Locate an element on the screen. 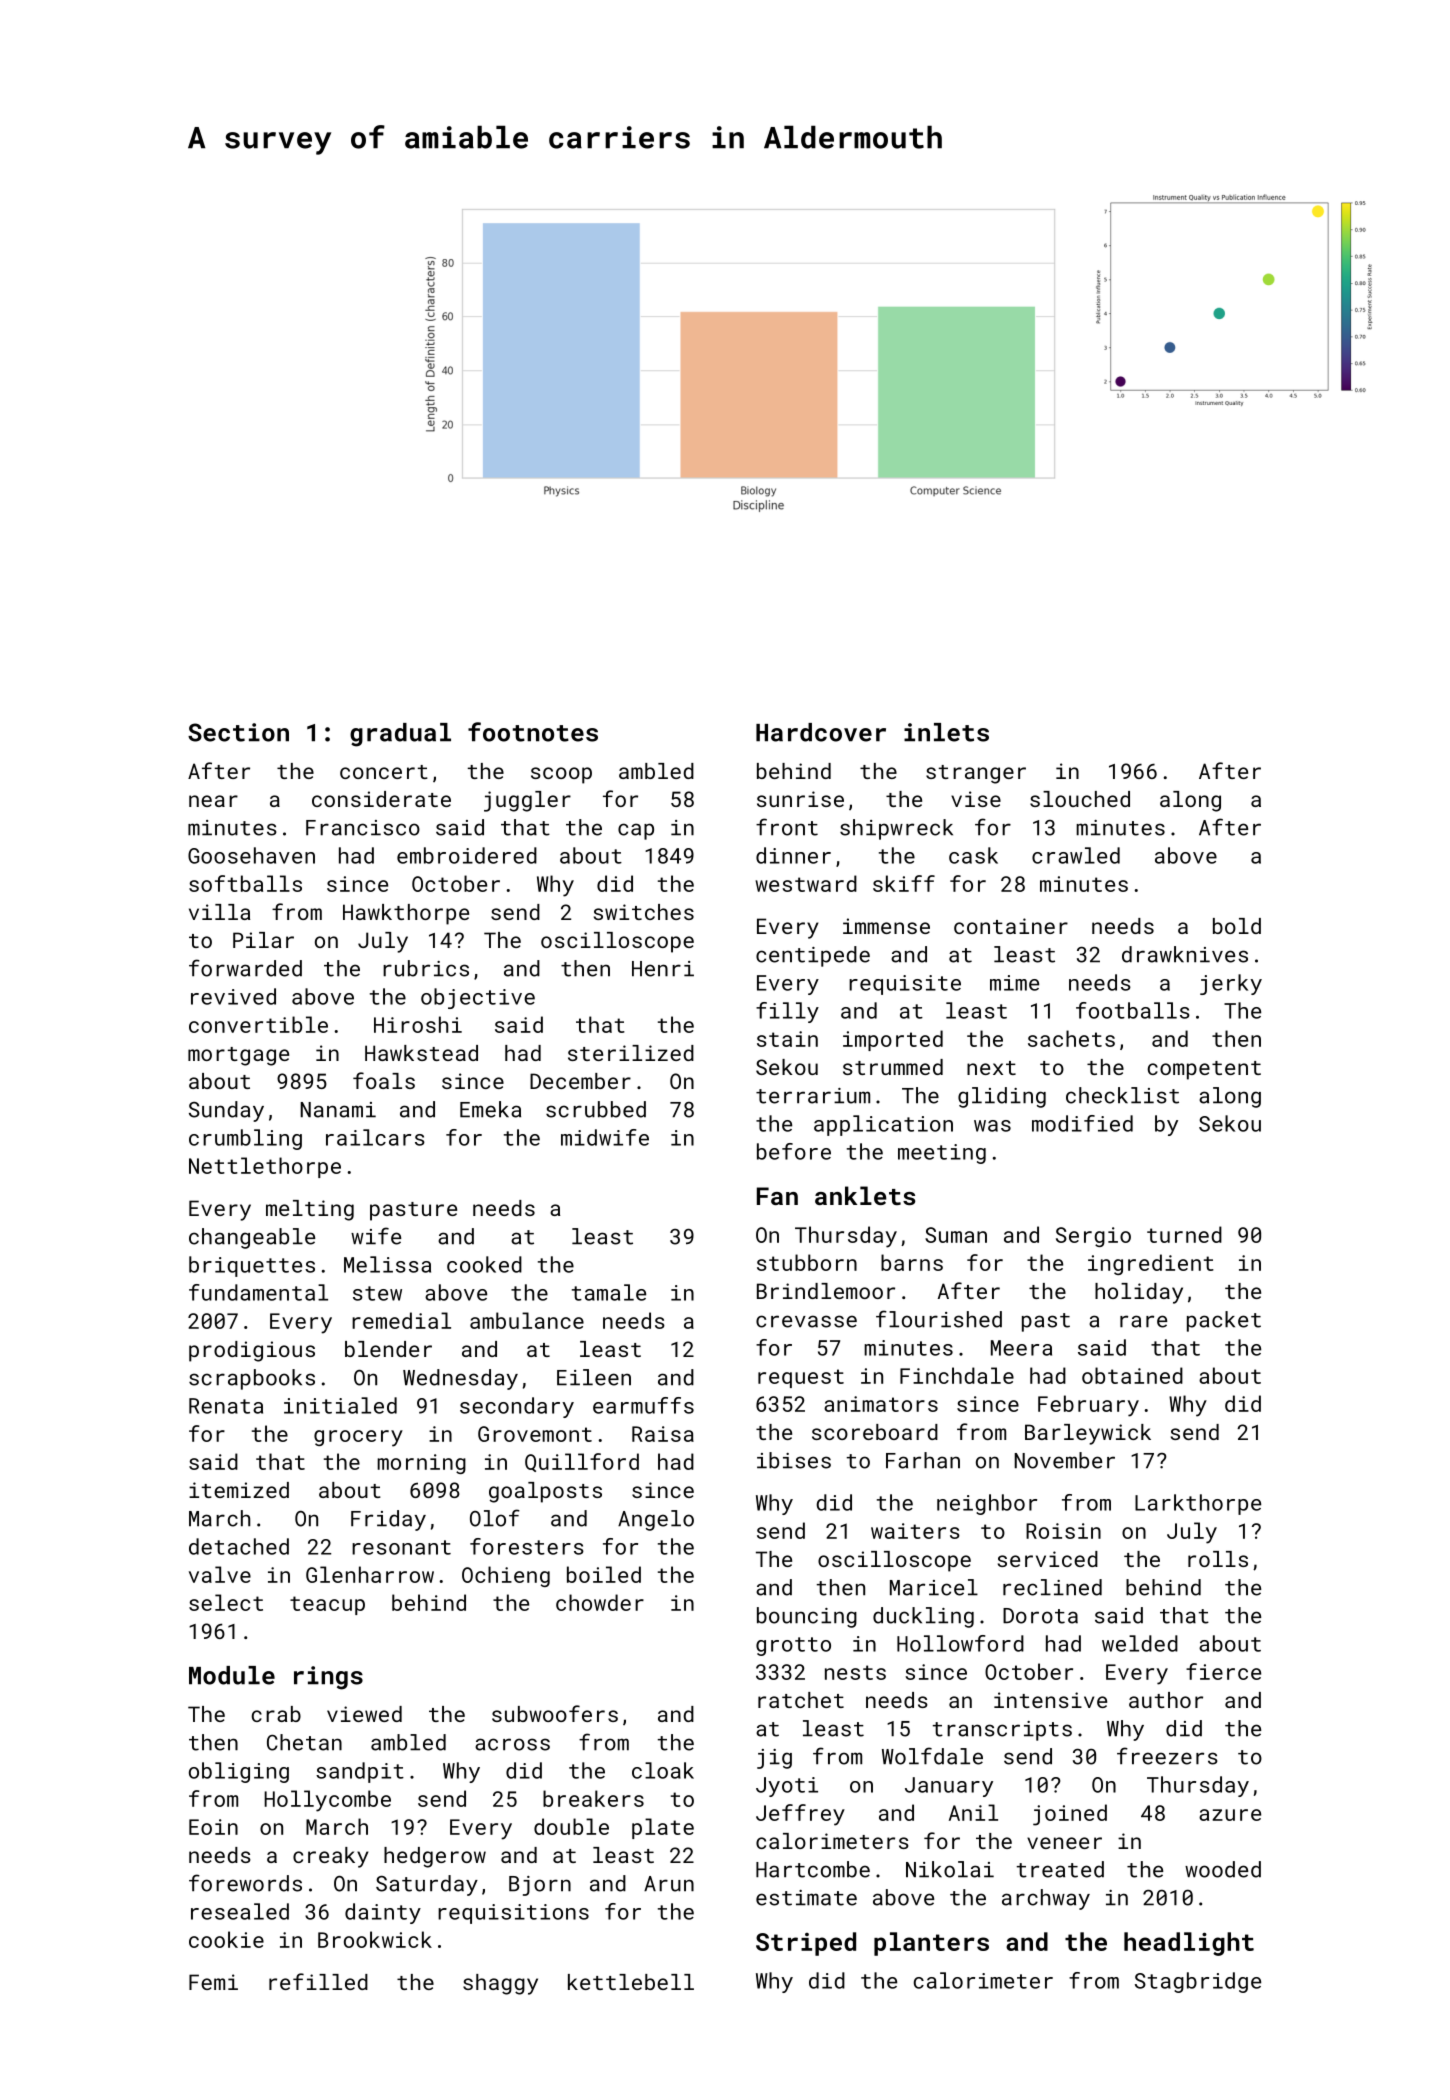  mime is located at coordinates (1014, 983).
